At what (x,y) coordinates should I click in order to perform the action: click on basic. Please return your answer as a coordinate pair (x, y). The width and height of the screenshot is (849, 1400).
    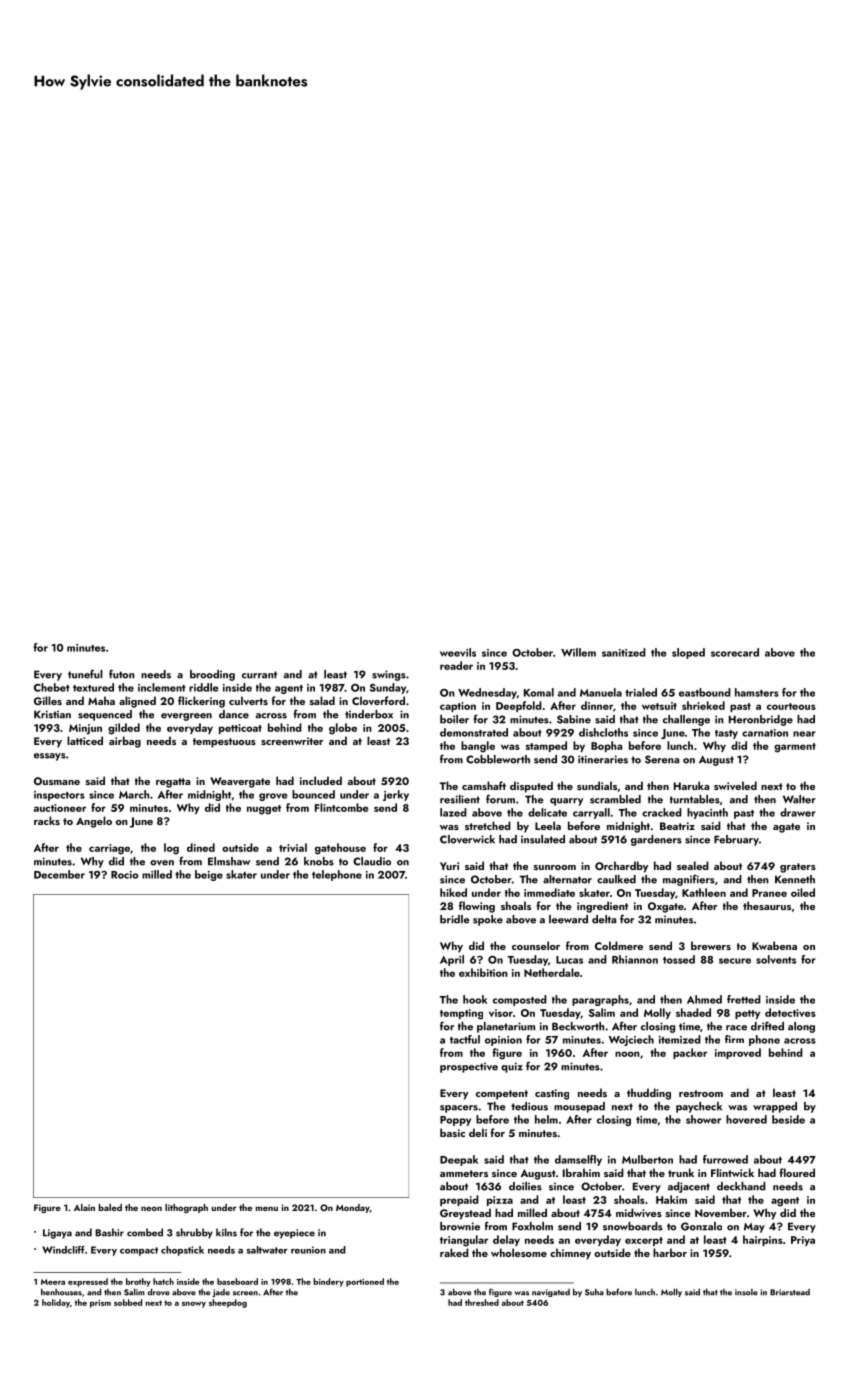
    Looking at the image, I should click on (452, 1132).
